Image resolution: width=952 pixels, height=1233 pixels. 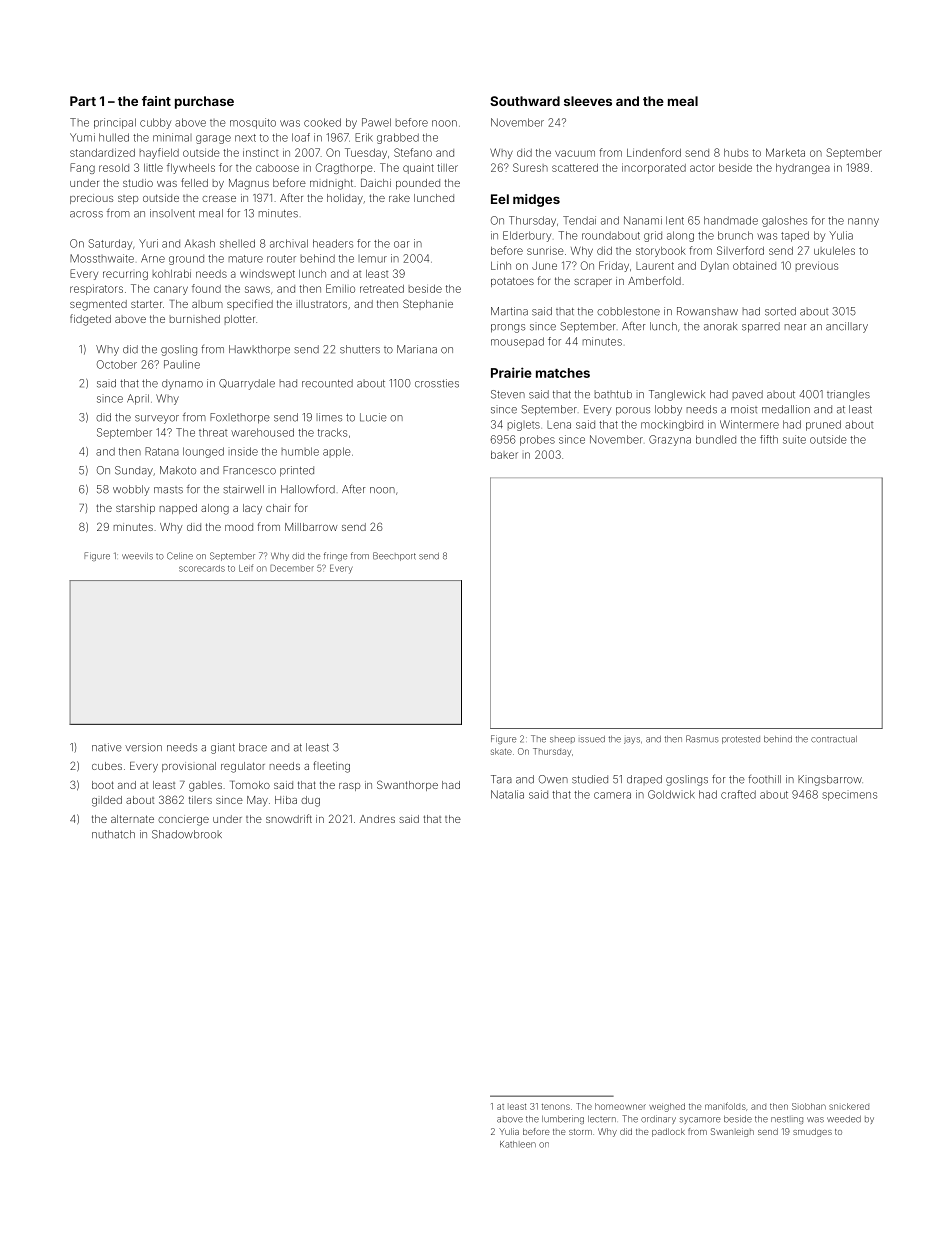 What do you see at coordinates (143, 747) in the image?
I see `version` at bounding box center [143, 747].
